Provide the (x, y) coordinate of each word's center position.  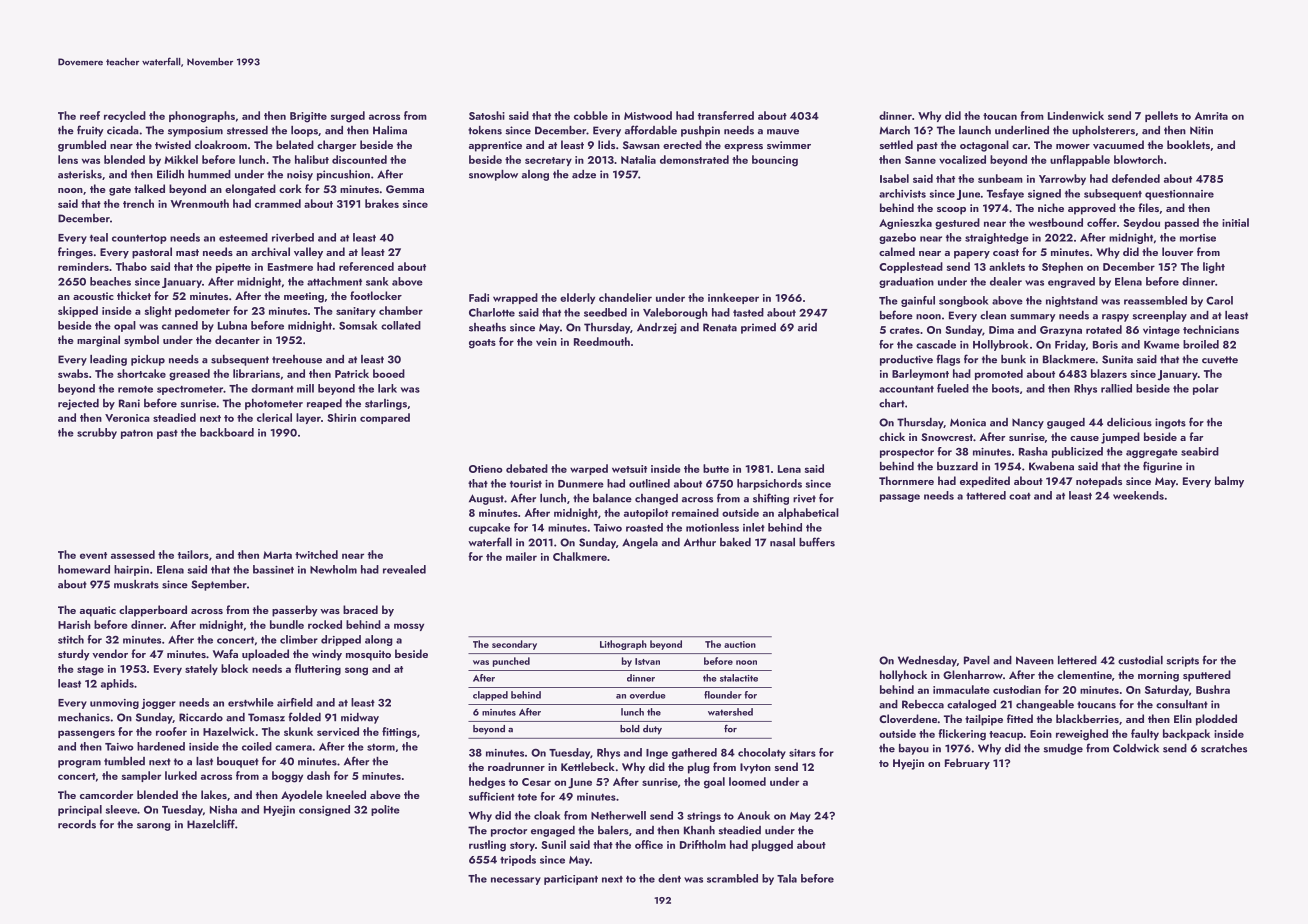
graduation (906, 282)
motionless (712, 527)
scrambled (732, 878)
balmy (1229, 482)
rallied (1116, 388)
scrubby (97, 433)
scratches (1224, 748)
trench (138, 203)
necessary (516, 881)
